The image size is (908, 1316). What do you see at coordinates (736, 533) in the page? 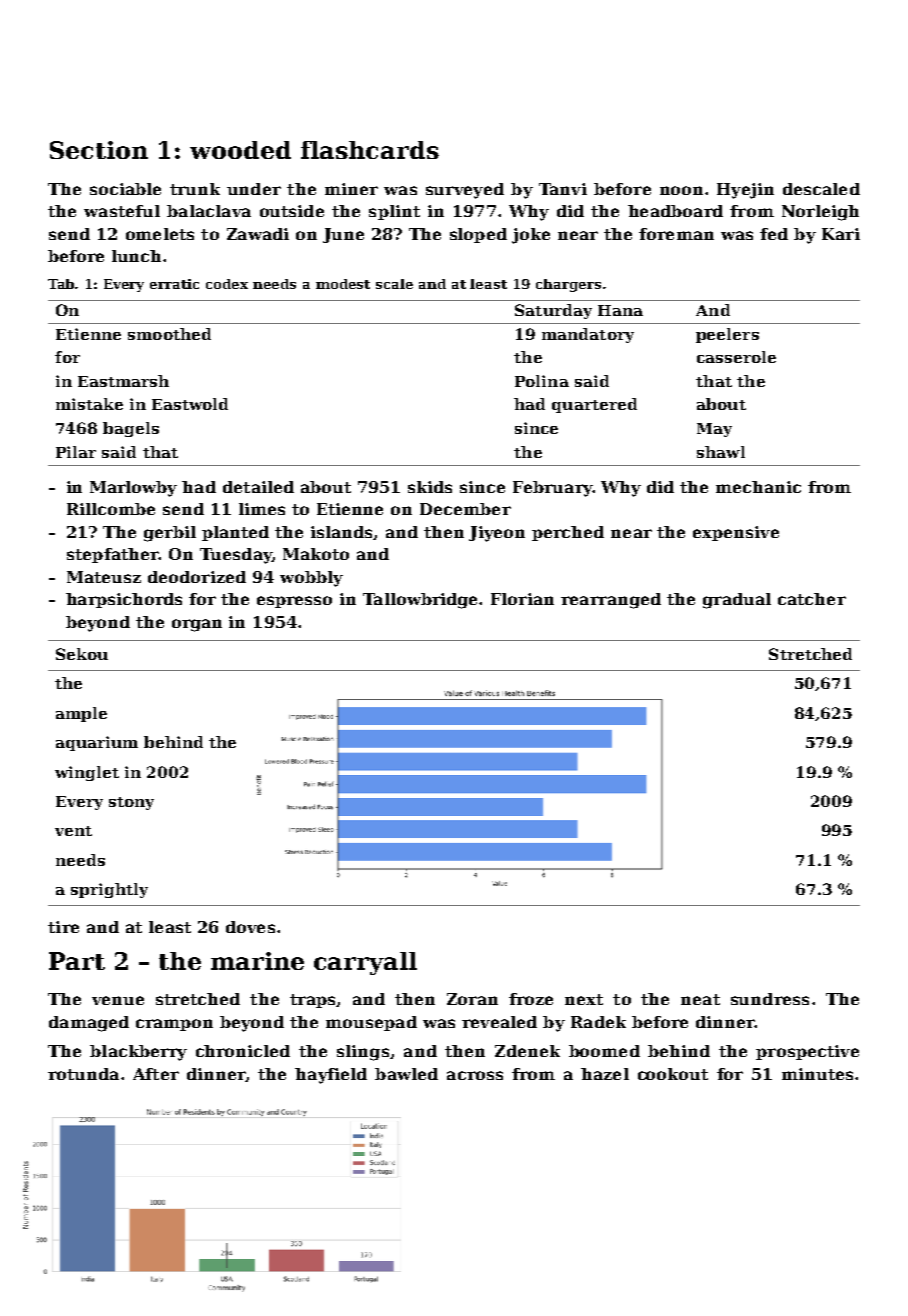
I see `expensive` at bounding box center [736, 533].
